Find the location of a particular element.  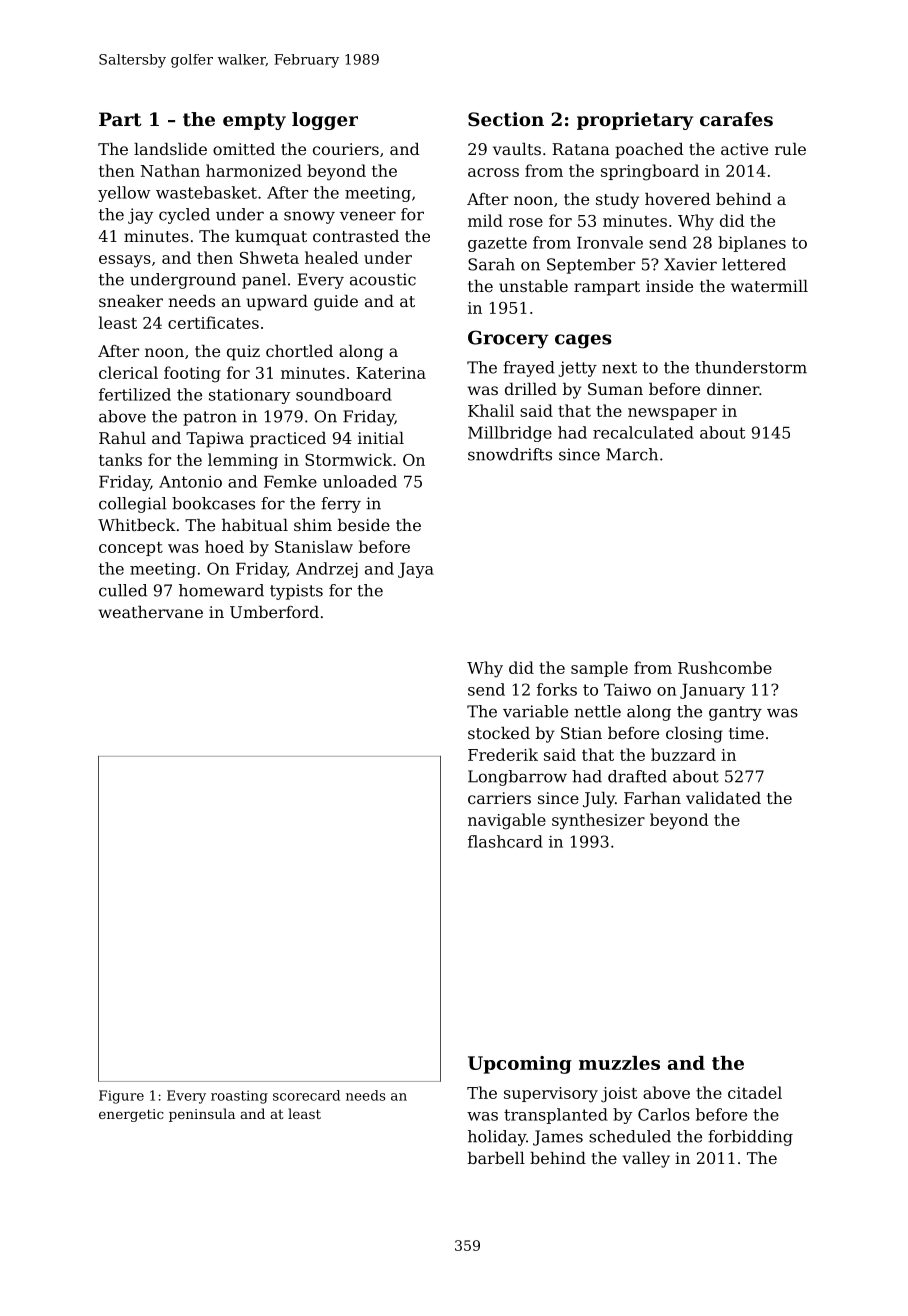

empty is located at coordinates (254, 121).
